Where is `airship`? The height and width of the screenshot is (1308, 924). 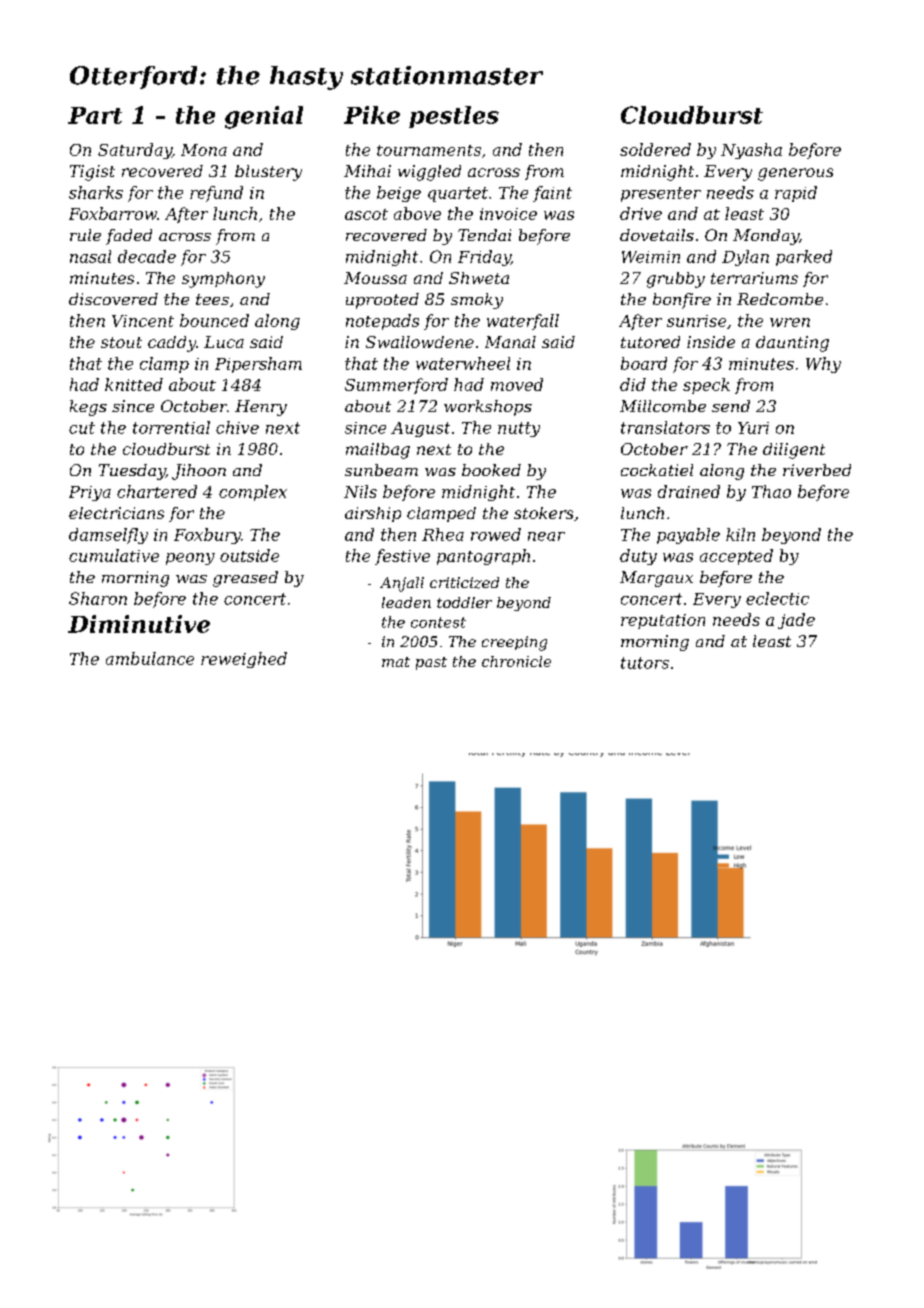
airship is located at coordinates (373, 514).
